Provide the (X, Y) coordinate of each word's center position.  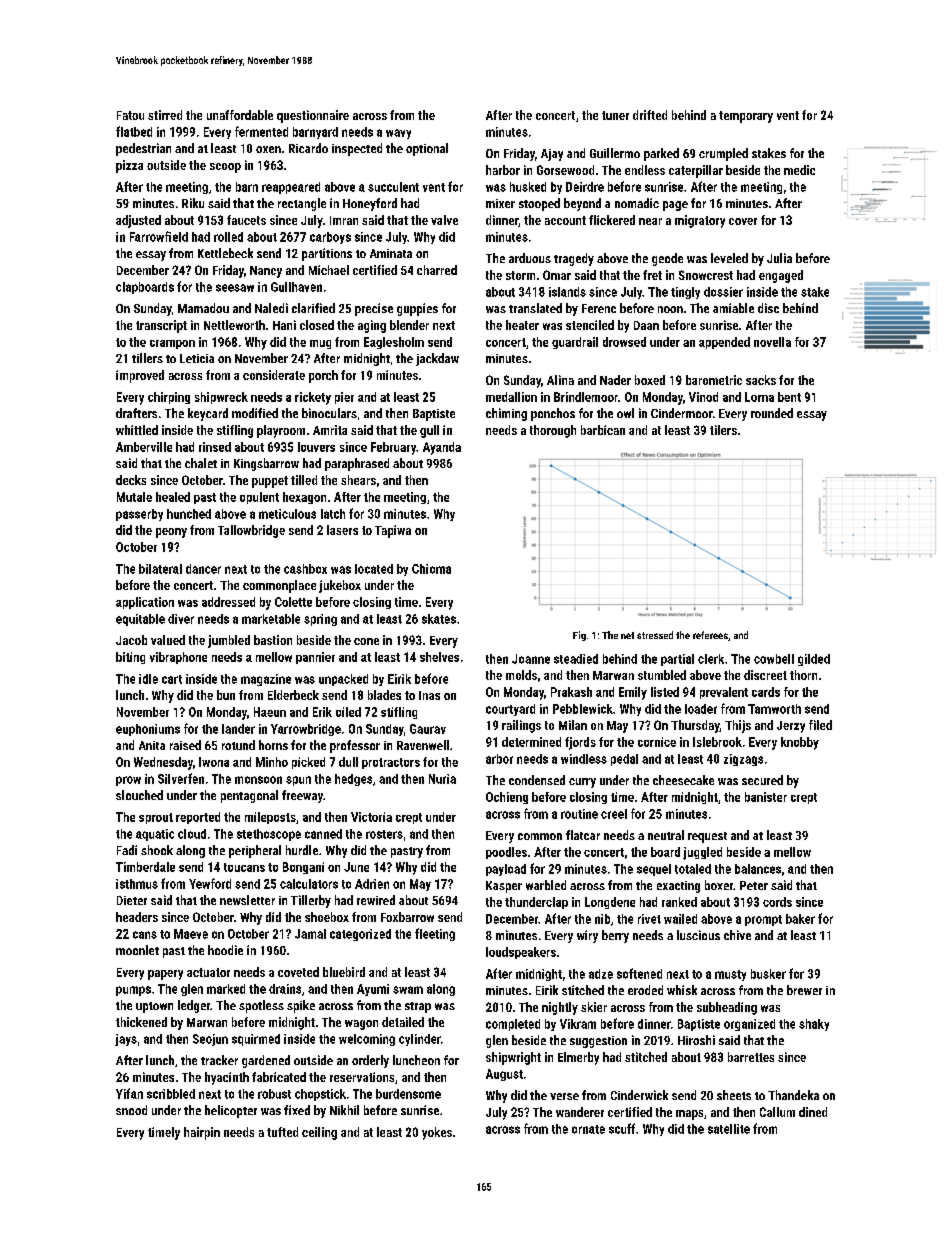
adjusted (138, 221)
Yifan (129, 1093)
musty (730, 975)
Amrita (330, 430)
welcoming (367, 1040)
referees (710, 635)
